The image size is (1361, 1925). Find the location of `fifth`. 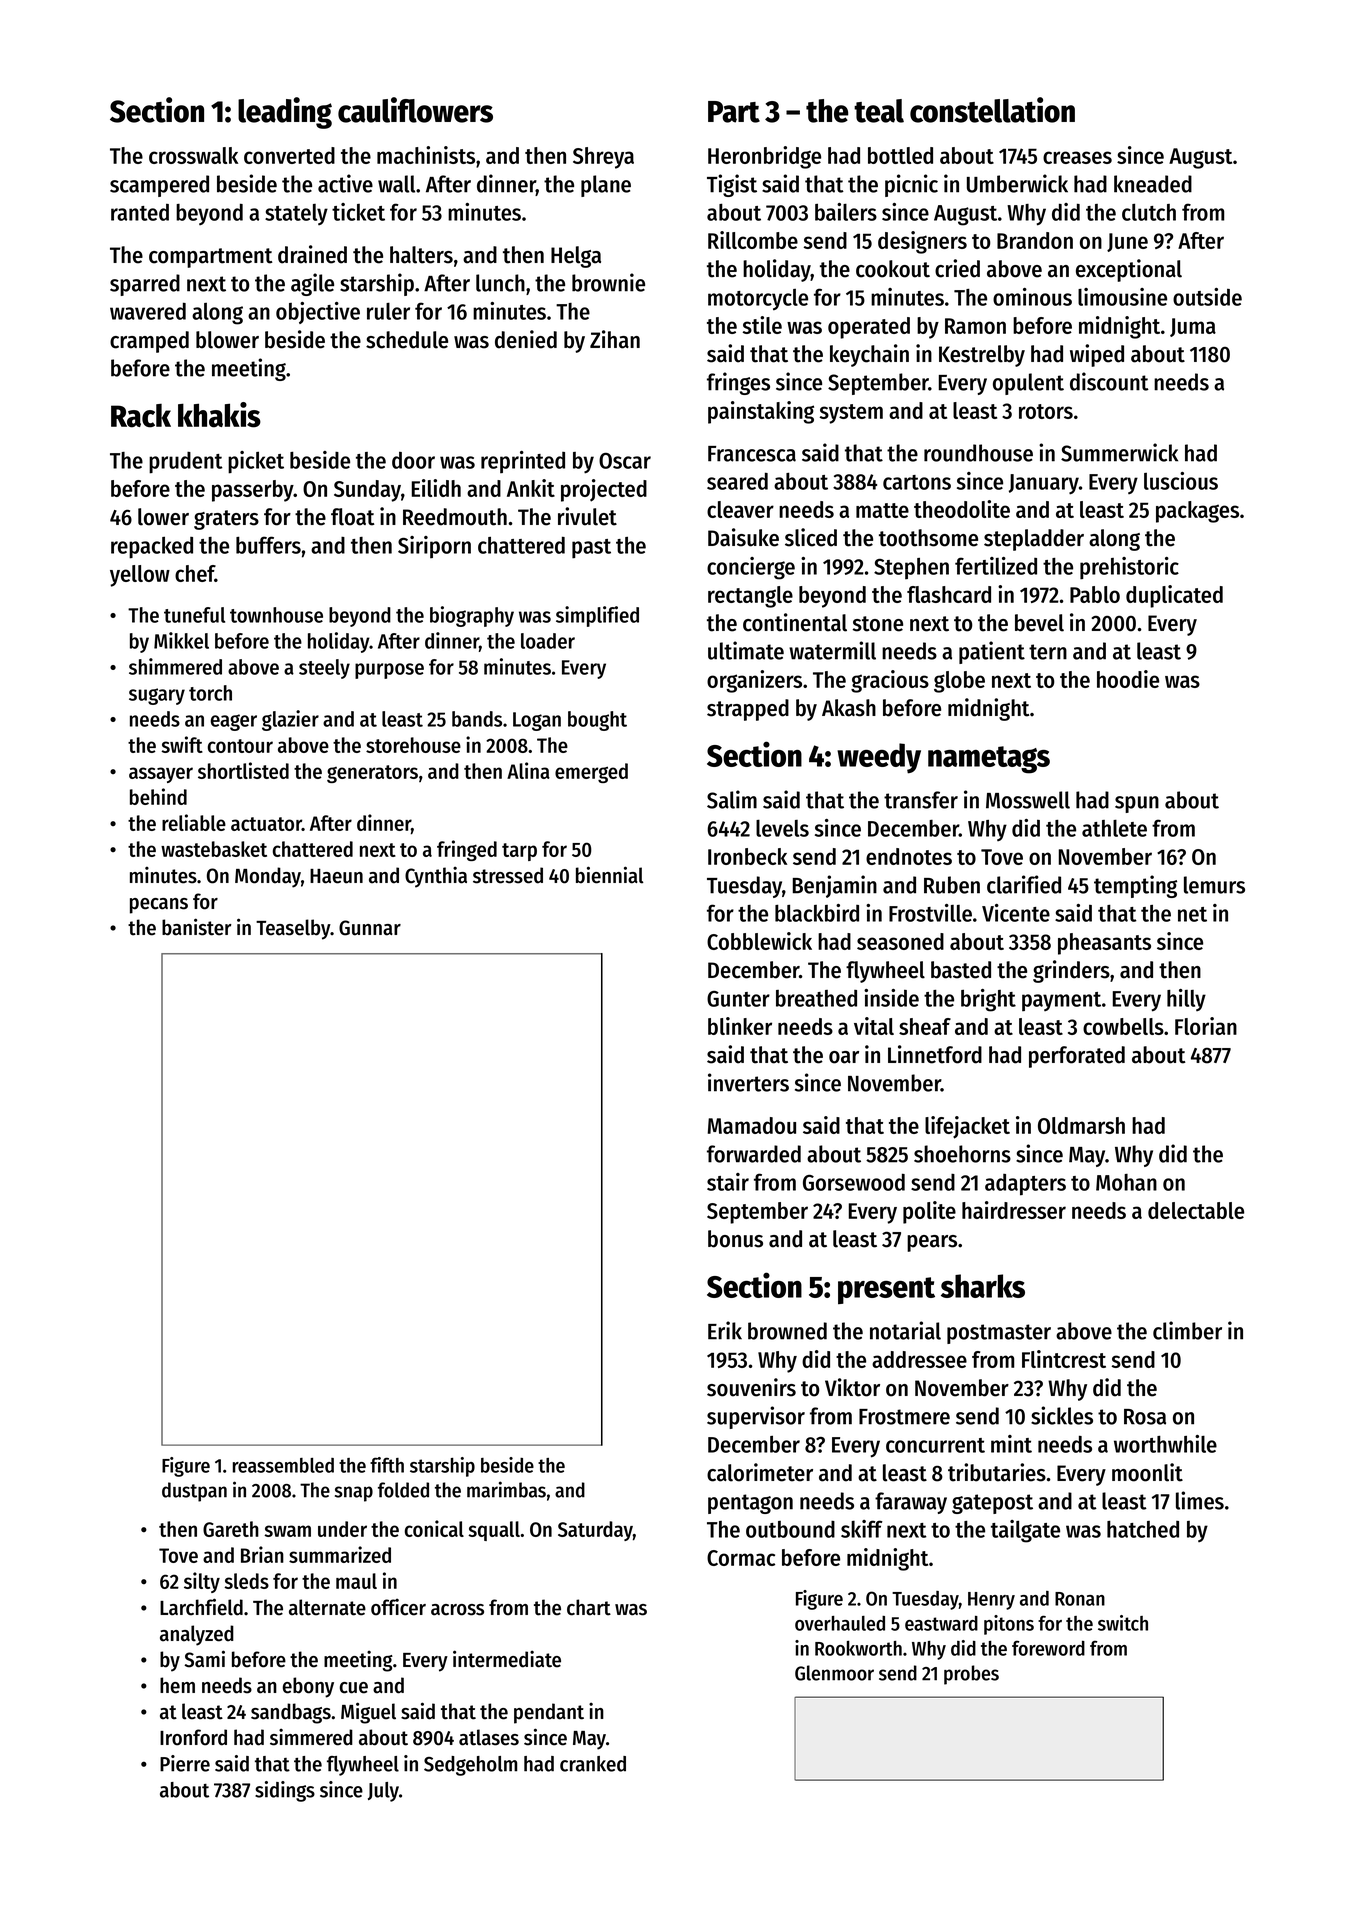

fifth is located at coordinates (387, 1465).
